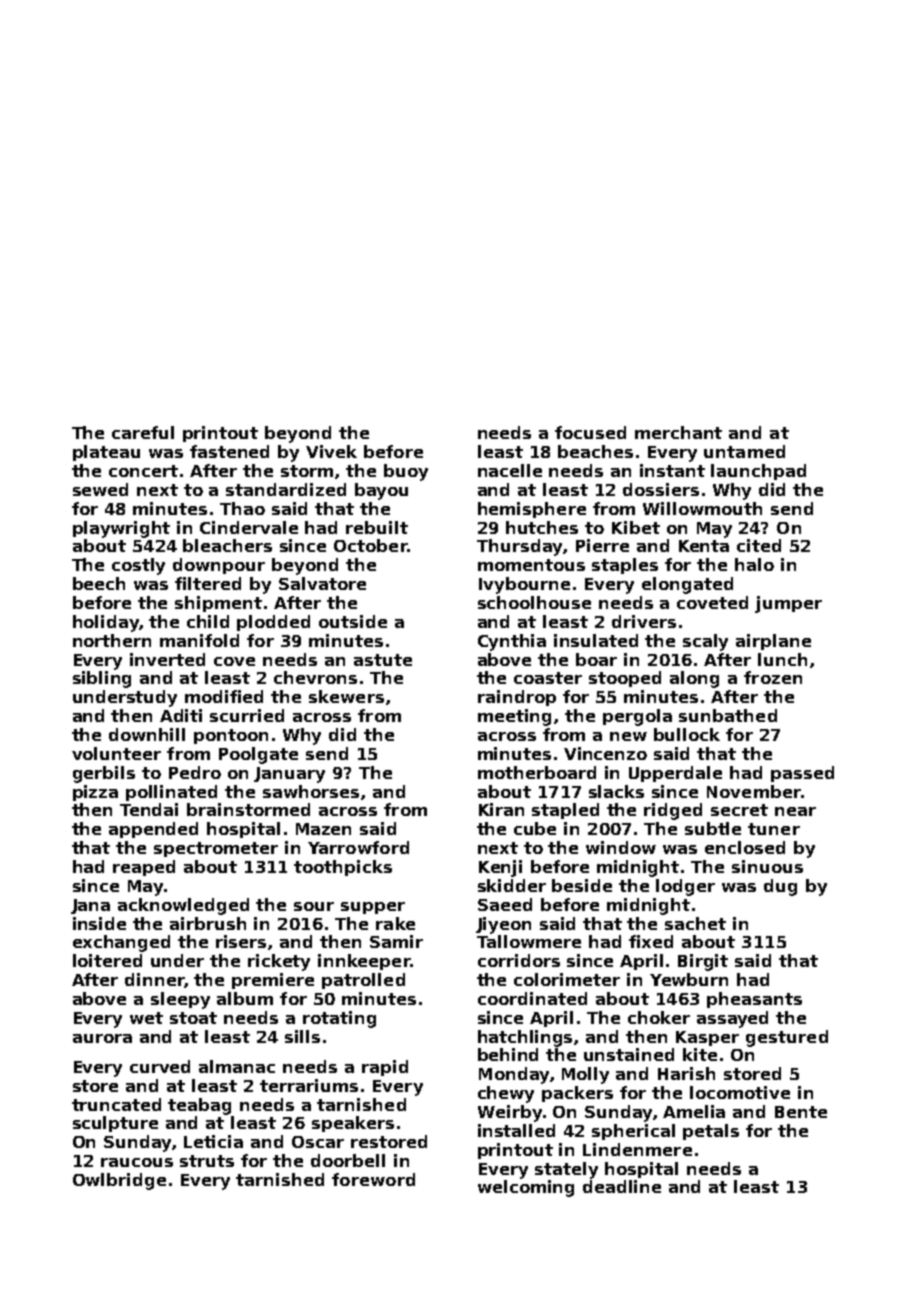 This document has height=1316, width=908. I want to click on sinuous, so click(767, 866).
